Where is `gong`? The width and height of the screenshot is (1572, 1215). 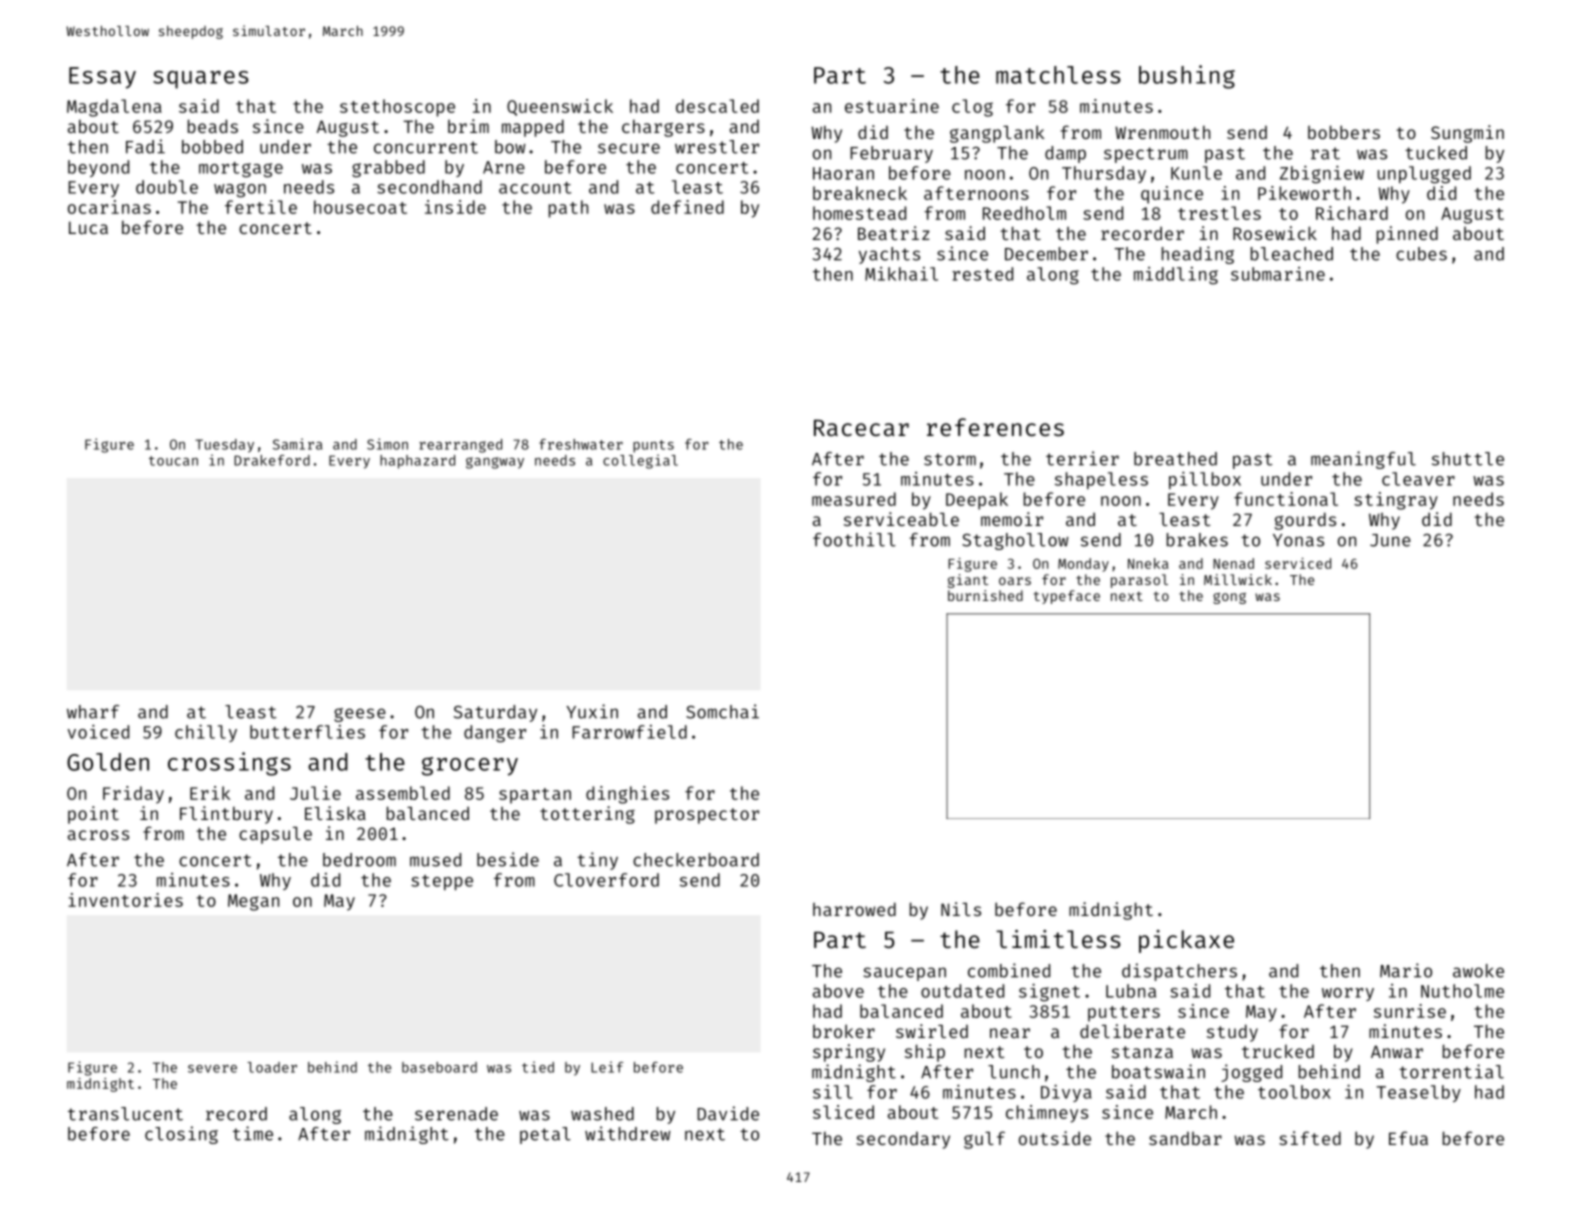 gong is located at coordinates (1229, 598).
